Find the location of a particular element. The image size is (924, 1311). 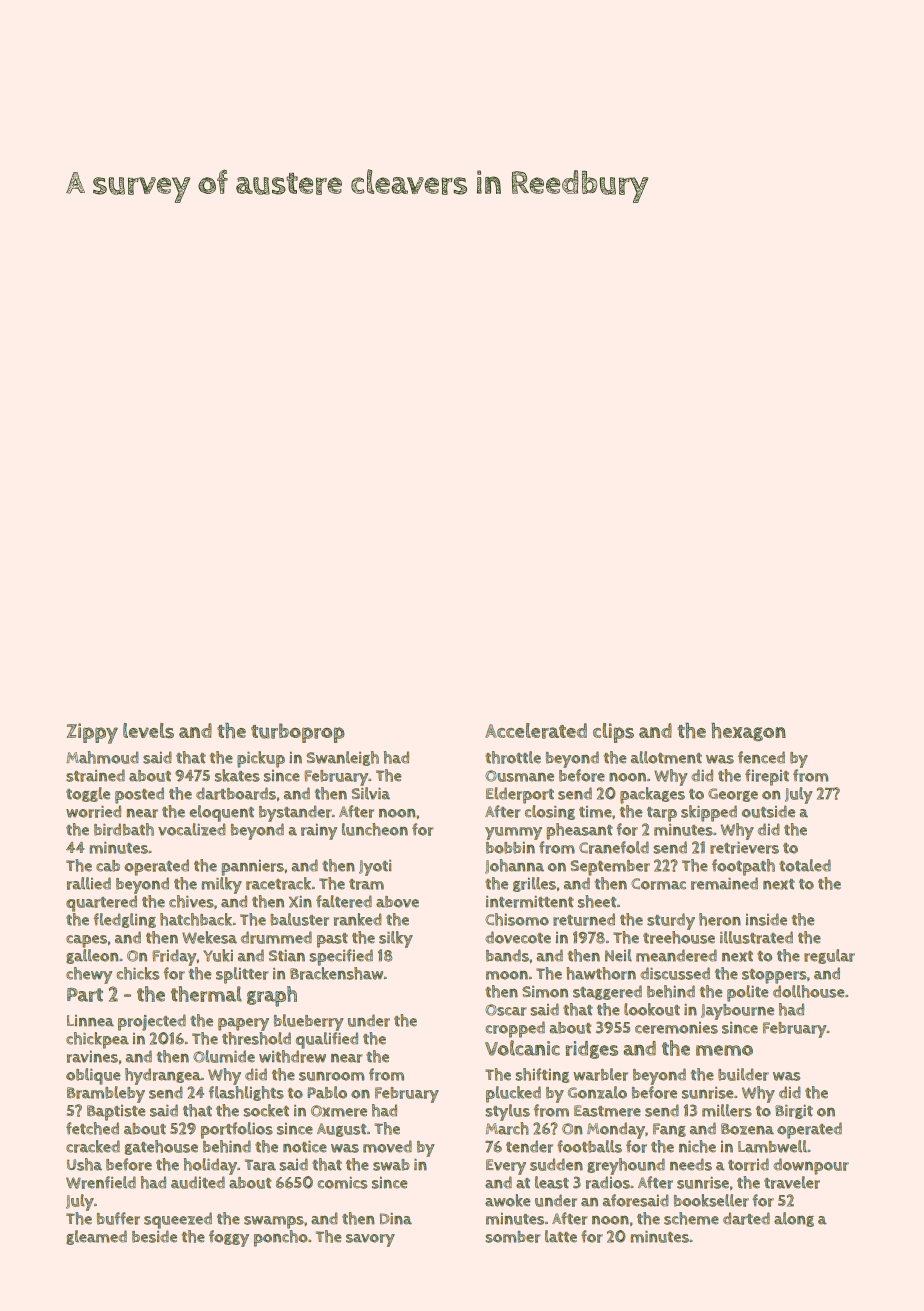

turboprop is located at coordinates (298, 733).
